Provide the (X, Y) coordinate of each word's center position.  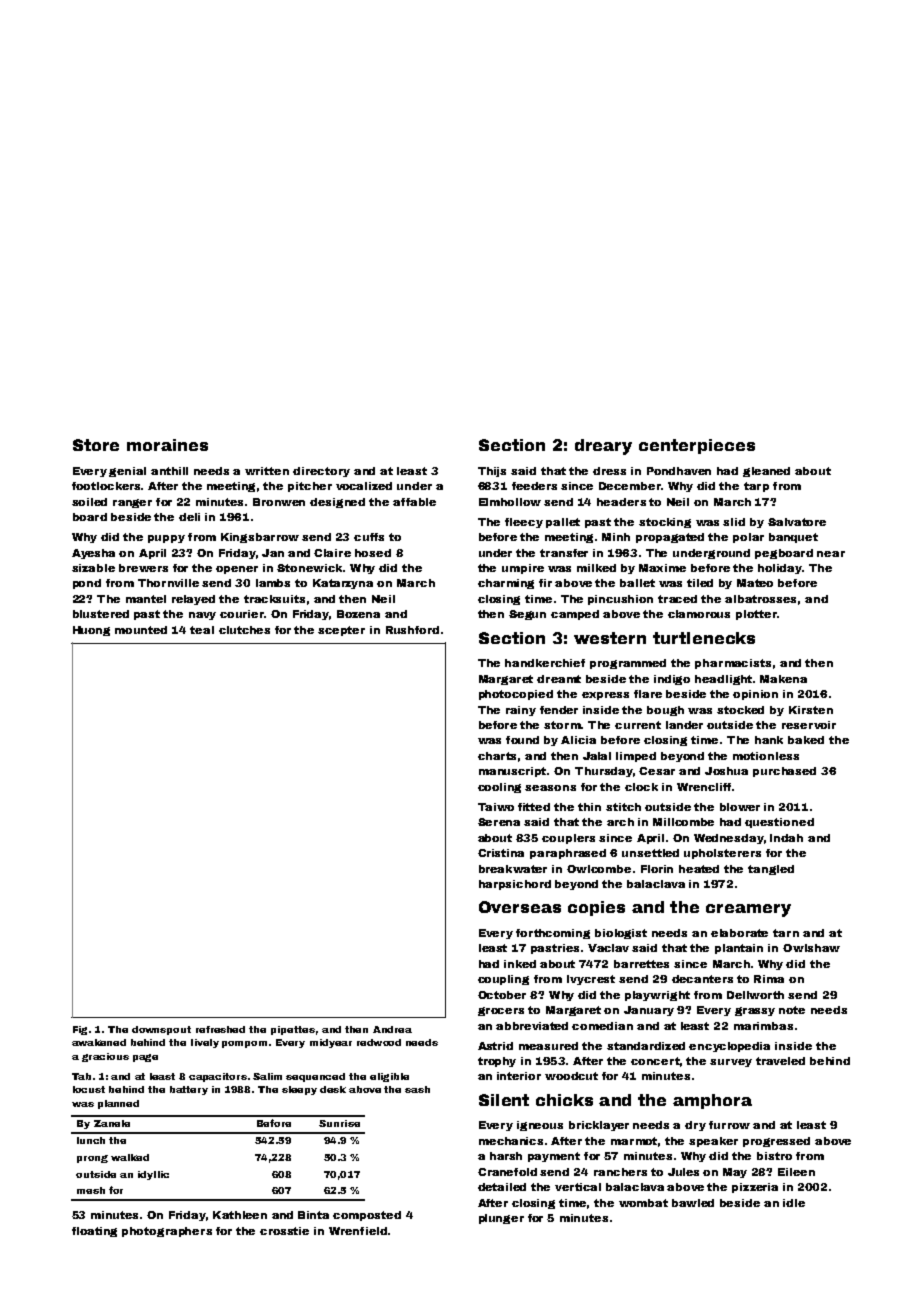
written (267, 471)
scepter (341, 631)
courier (242, 614)
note (792, 1010)
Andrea (392, 1029)
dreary (603, 447)
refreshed (220, 1029)
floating (94, 1232)
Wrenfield (358, 1231)
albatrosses (760, 599)
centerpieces (697, 446)
